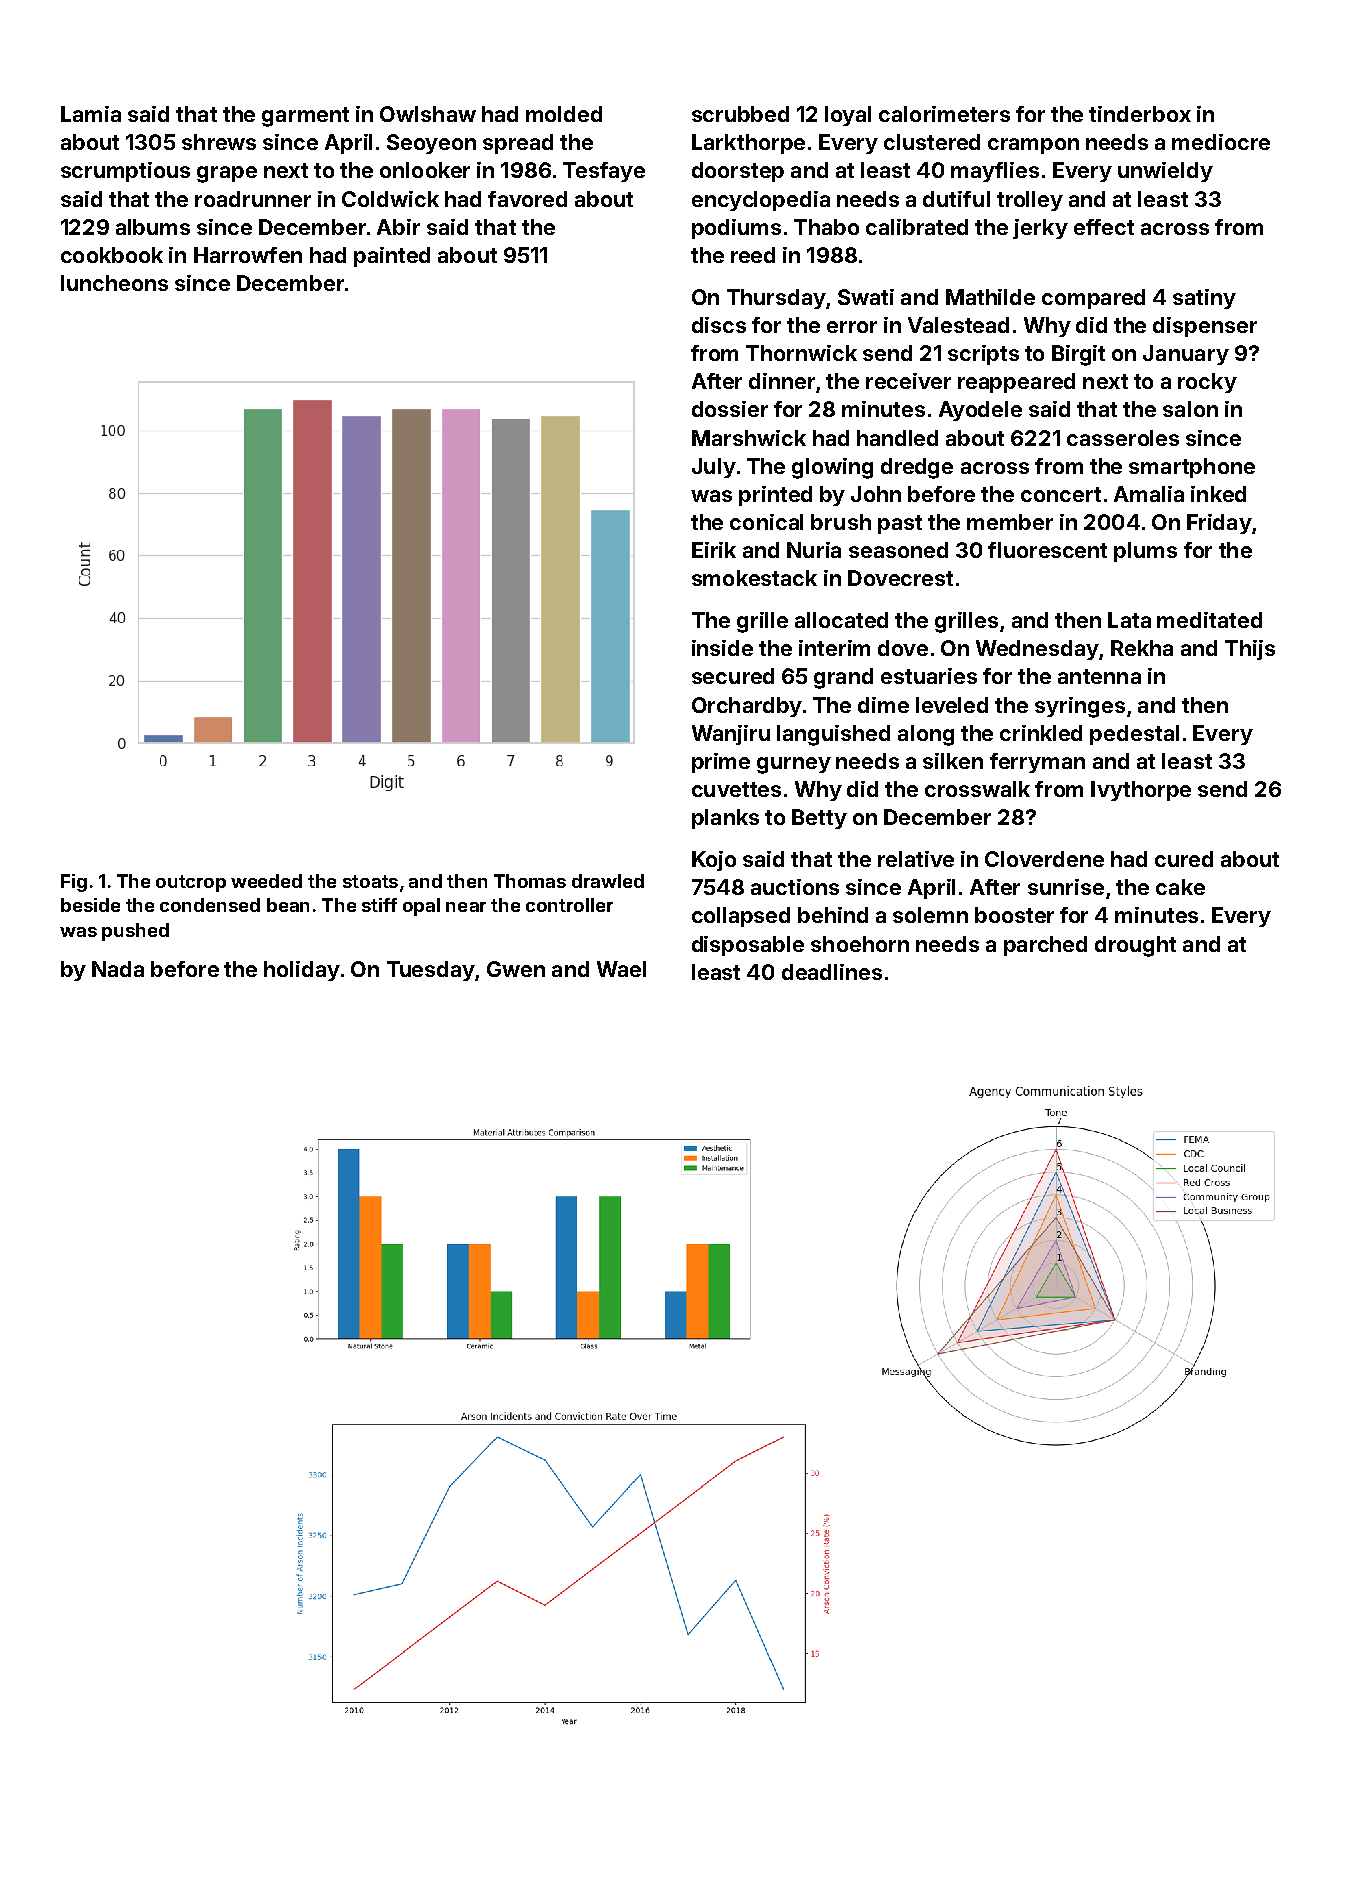 The height and width of the document is (1902, 1345). What do you see at coordinates (1129, 620) in the document?
I see `Lata` at bounding box center [1129, 620].
